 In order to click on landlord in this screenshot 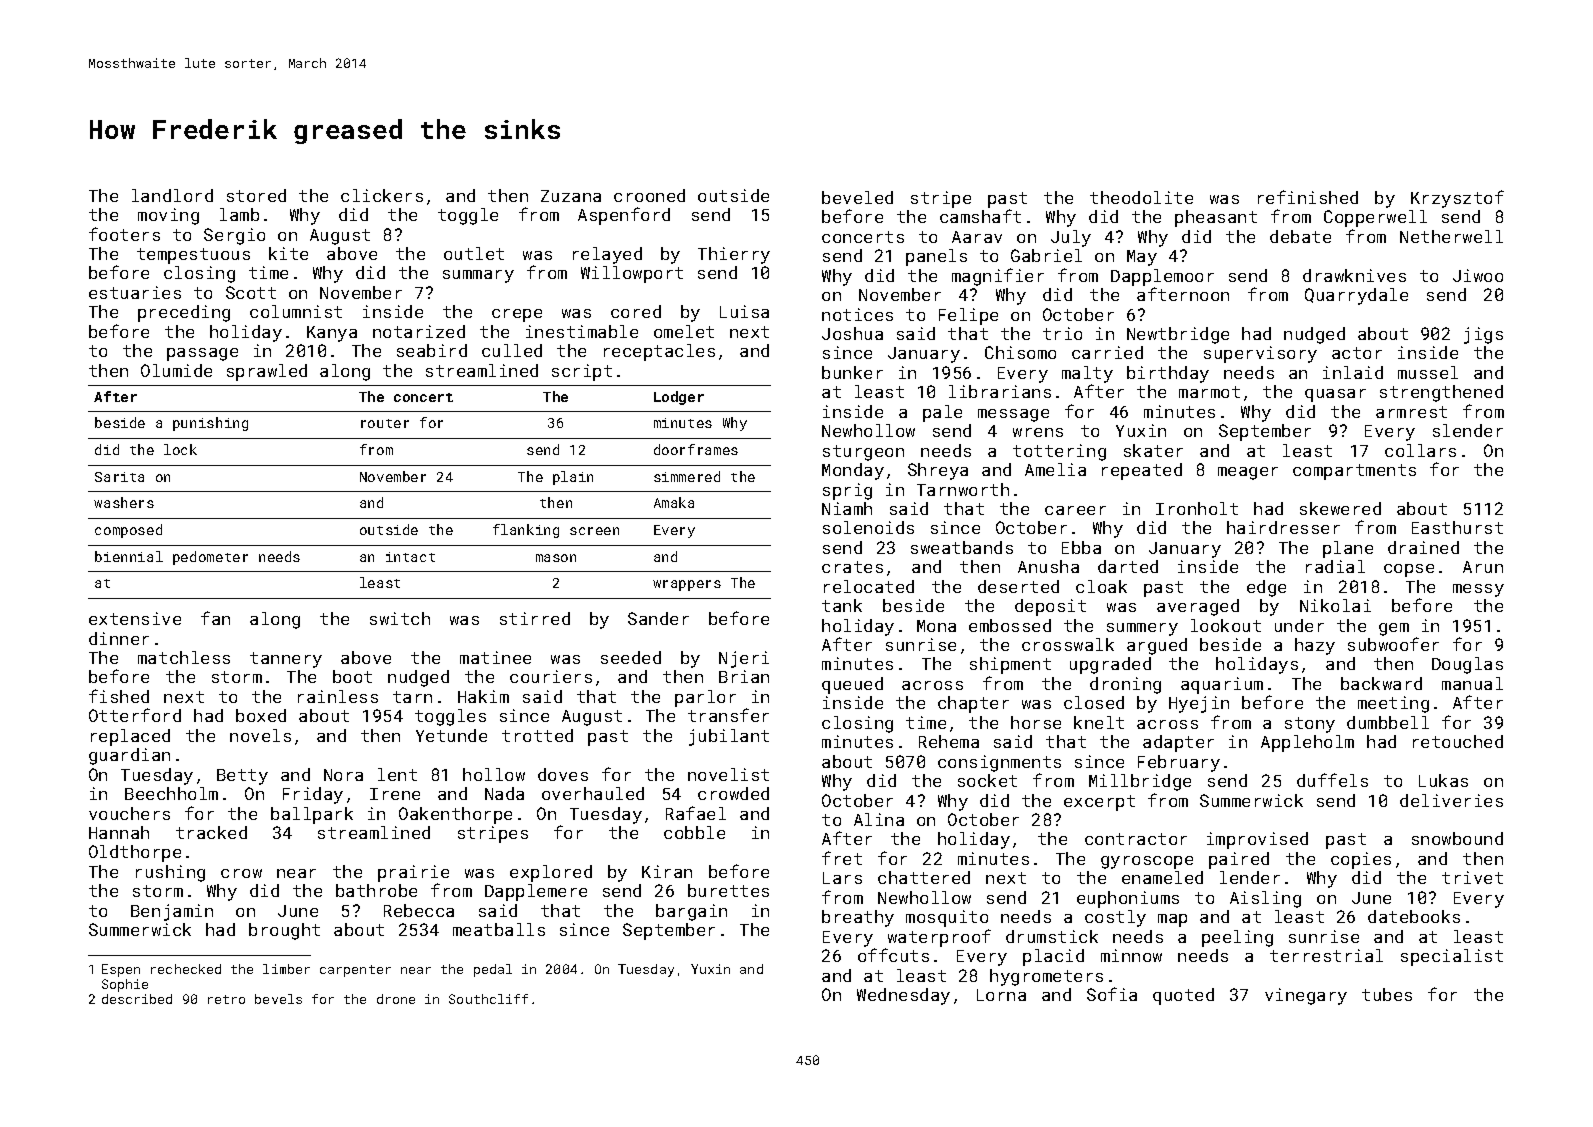, I will do `click(172, 195)`.
